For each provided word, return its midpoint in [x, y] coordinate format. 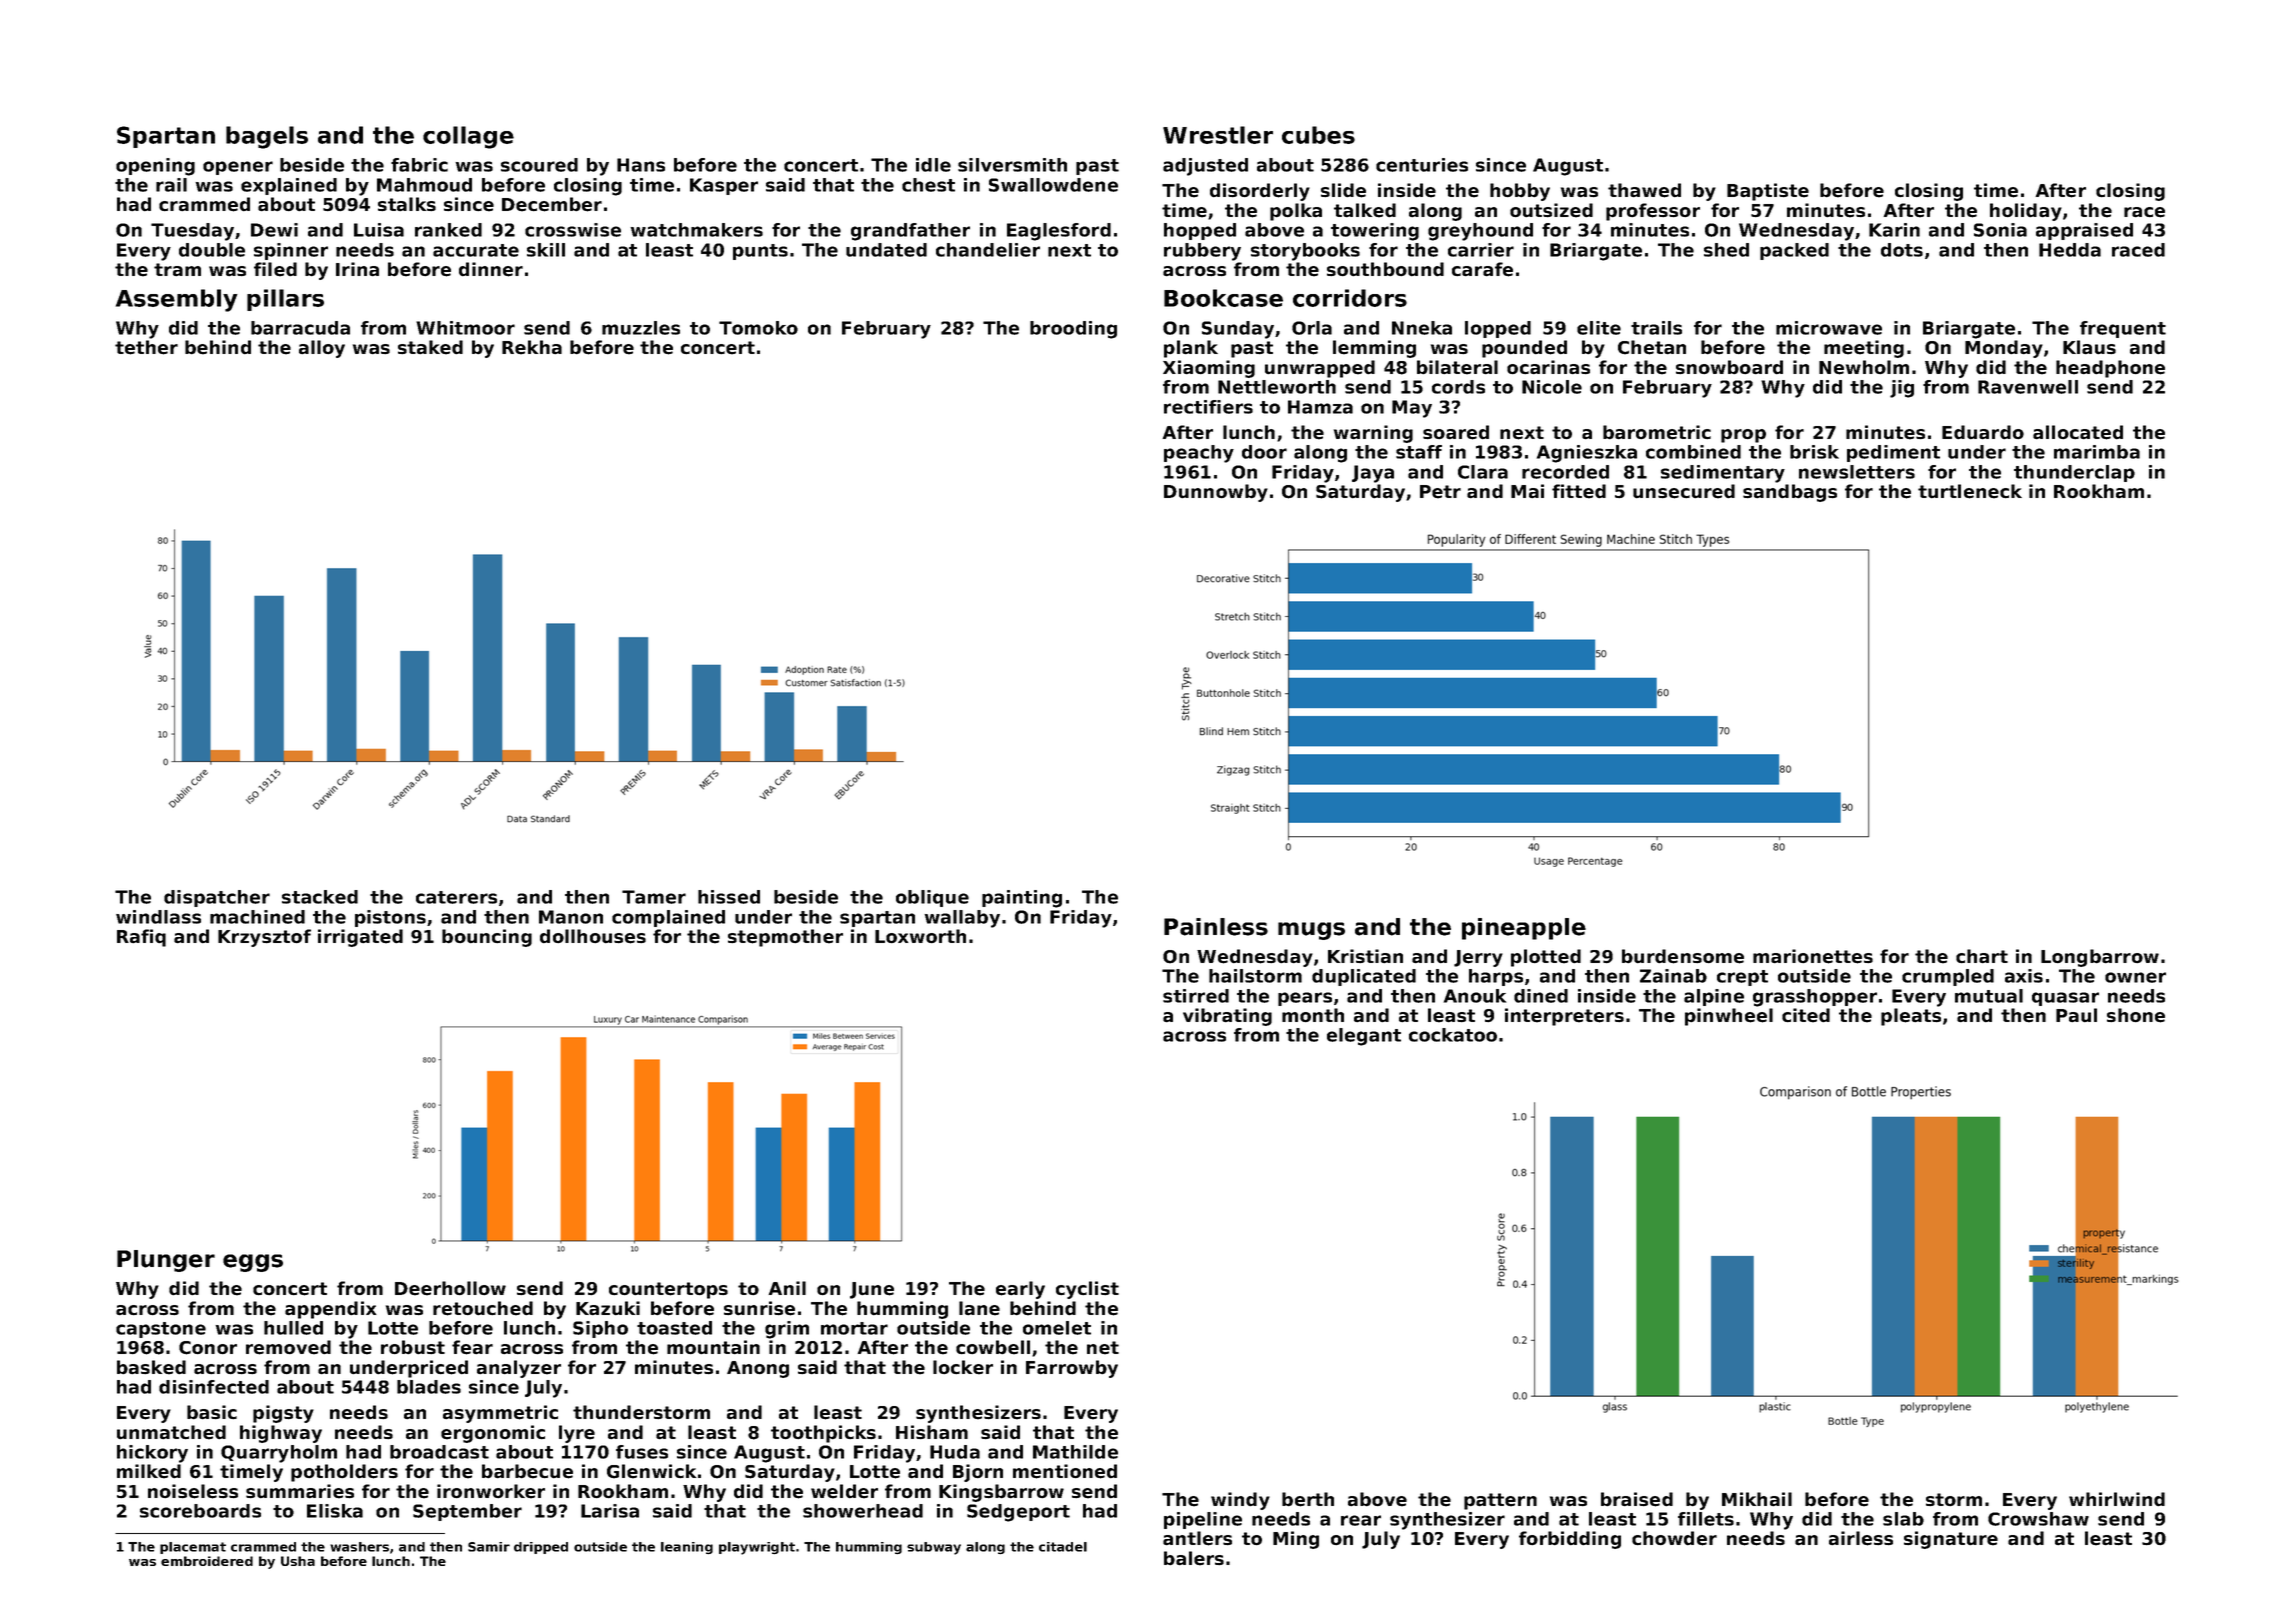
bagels [267, 137]
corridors [1350, 298]
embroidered [207, 1561]
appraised [2084, 231]
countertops [668, 1290]
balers [1194, 1558]
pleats [1911, 1017]
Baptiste [1768, 192]
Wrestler [1218, 135]
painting [1022, 899]
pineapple [1524, 929]
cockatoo [1453, 1035]
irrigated [360, 938]
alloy [322, 349]
